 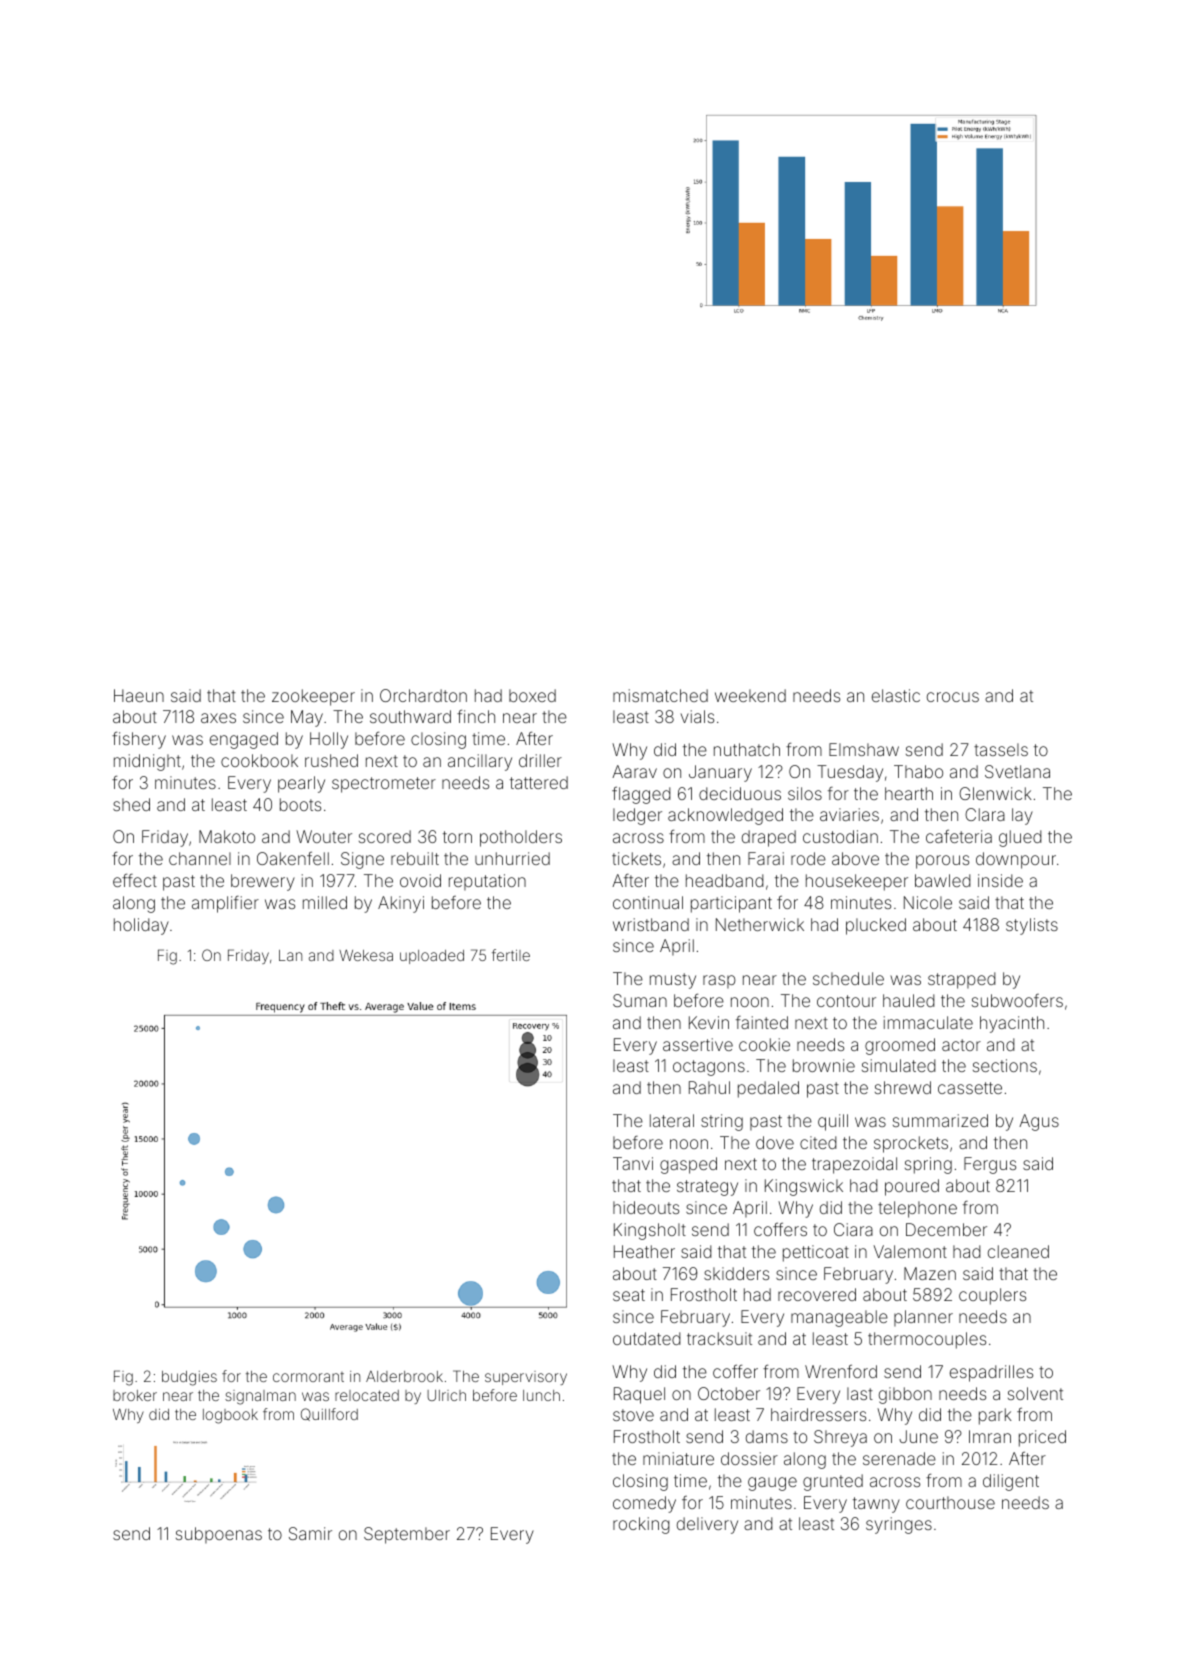 I want to click on Holly, so click(x=329, y=740).
